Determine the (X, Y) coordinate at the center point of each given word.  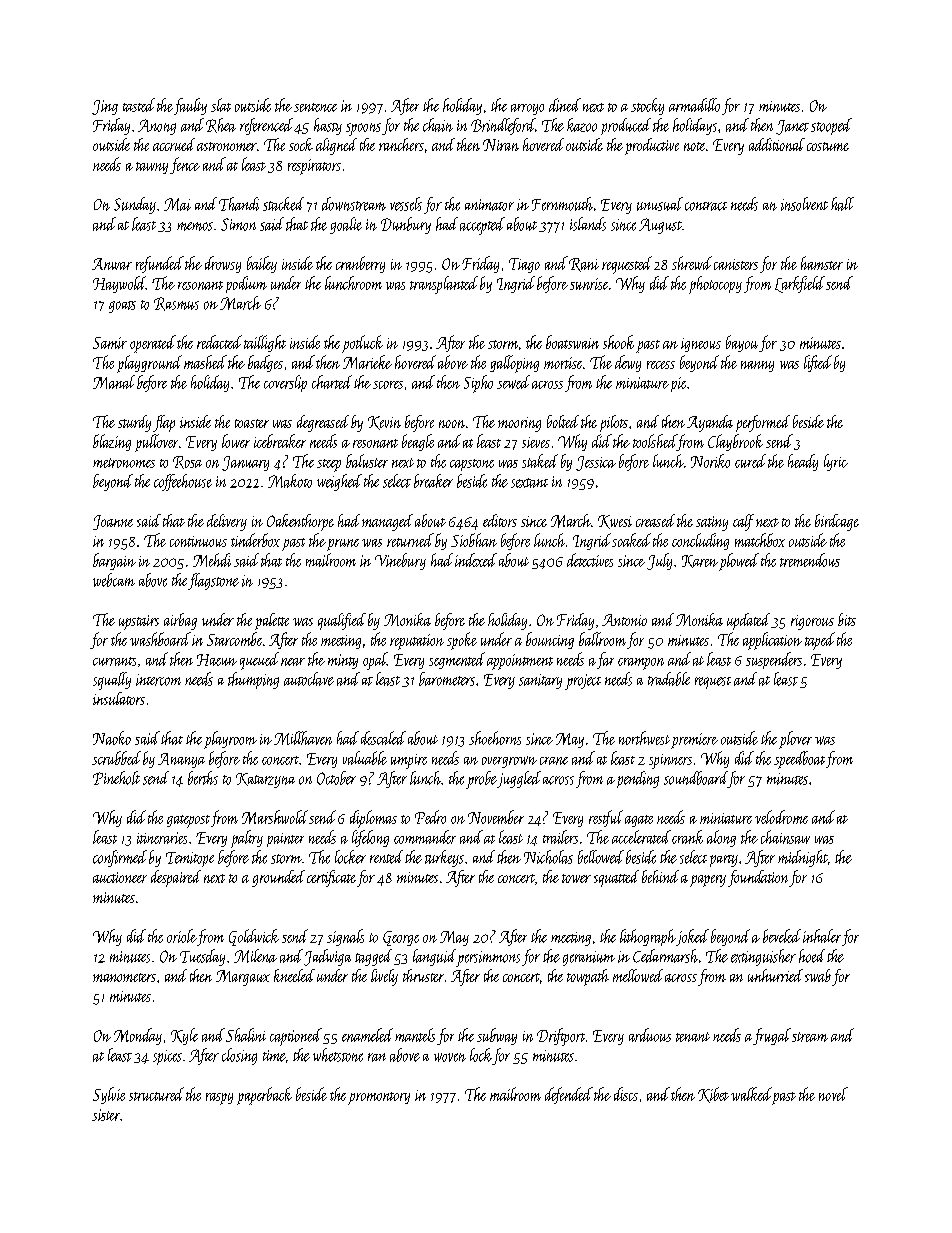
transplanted (444, 285)
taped (820, 641)
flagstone (213, 581)
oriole (182, 936)
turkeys (444, 858)
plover (795, 740)
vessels (406, 204)
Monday (138, 1036)
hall (842, 204)
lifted (818, 363)
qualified (342, 621)
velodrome (781, 817)
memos (195, 226)
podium (246, 284)
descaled (383, 738)
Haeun (217, 660)
